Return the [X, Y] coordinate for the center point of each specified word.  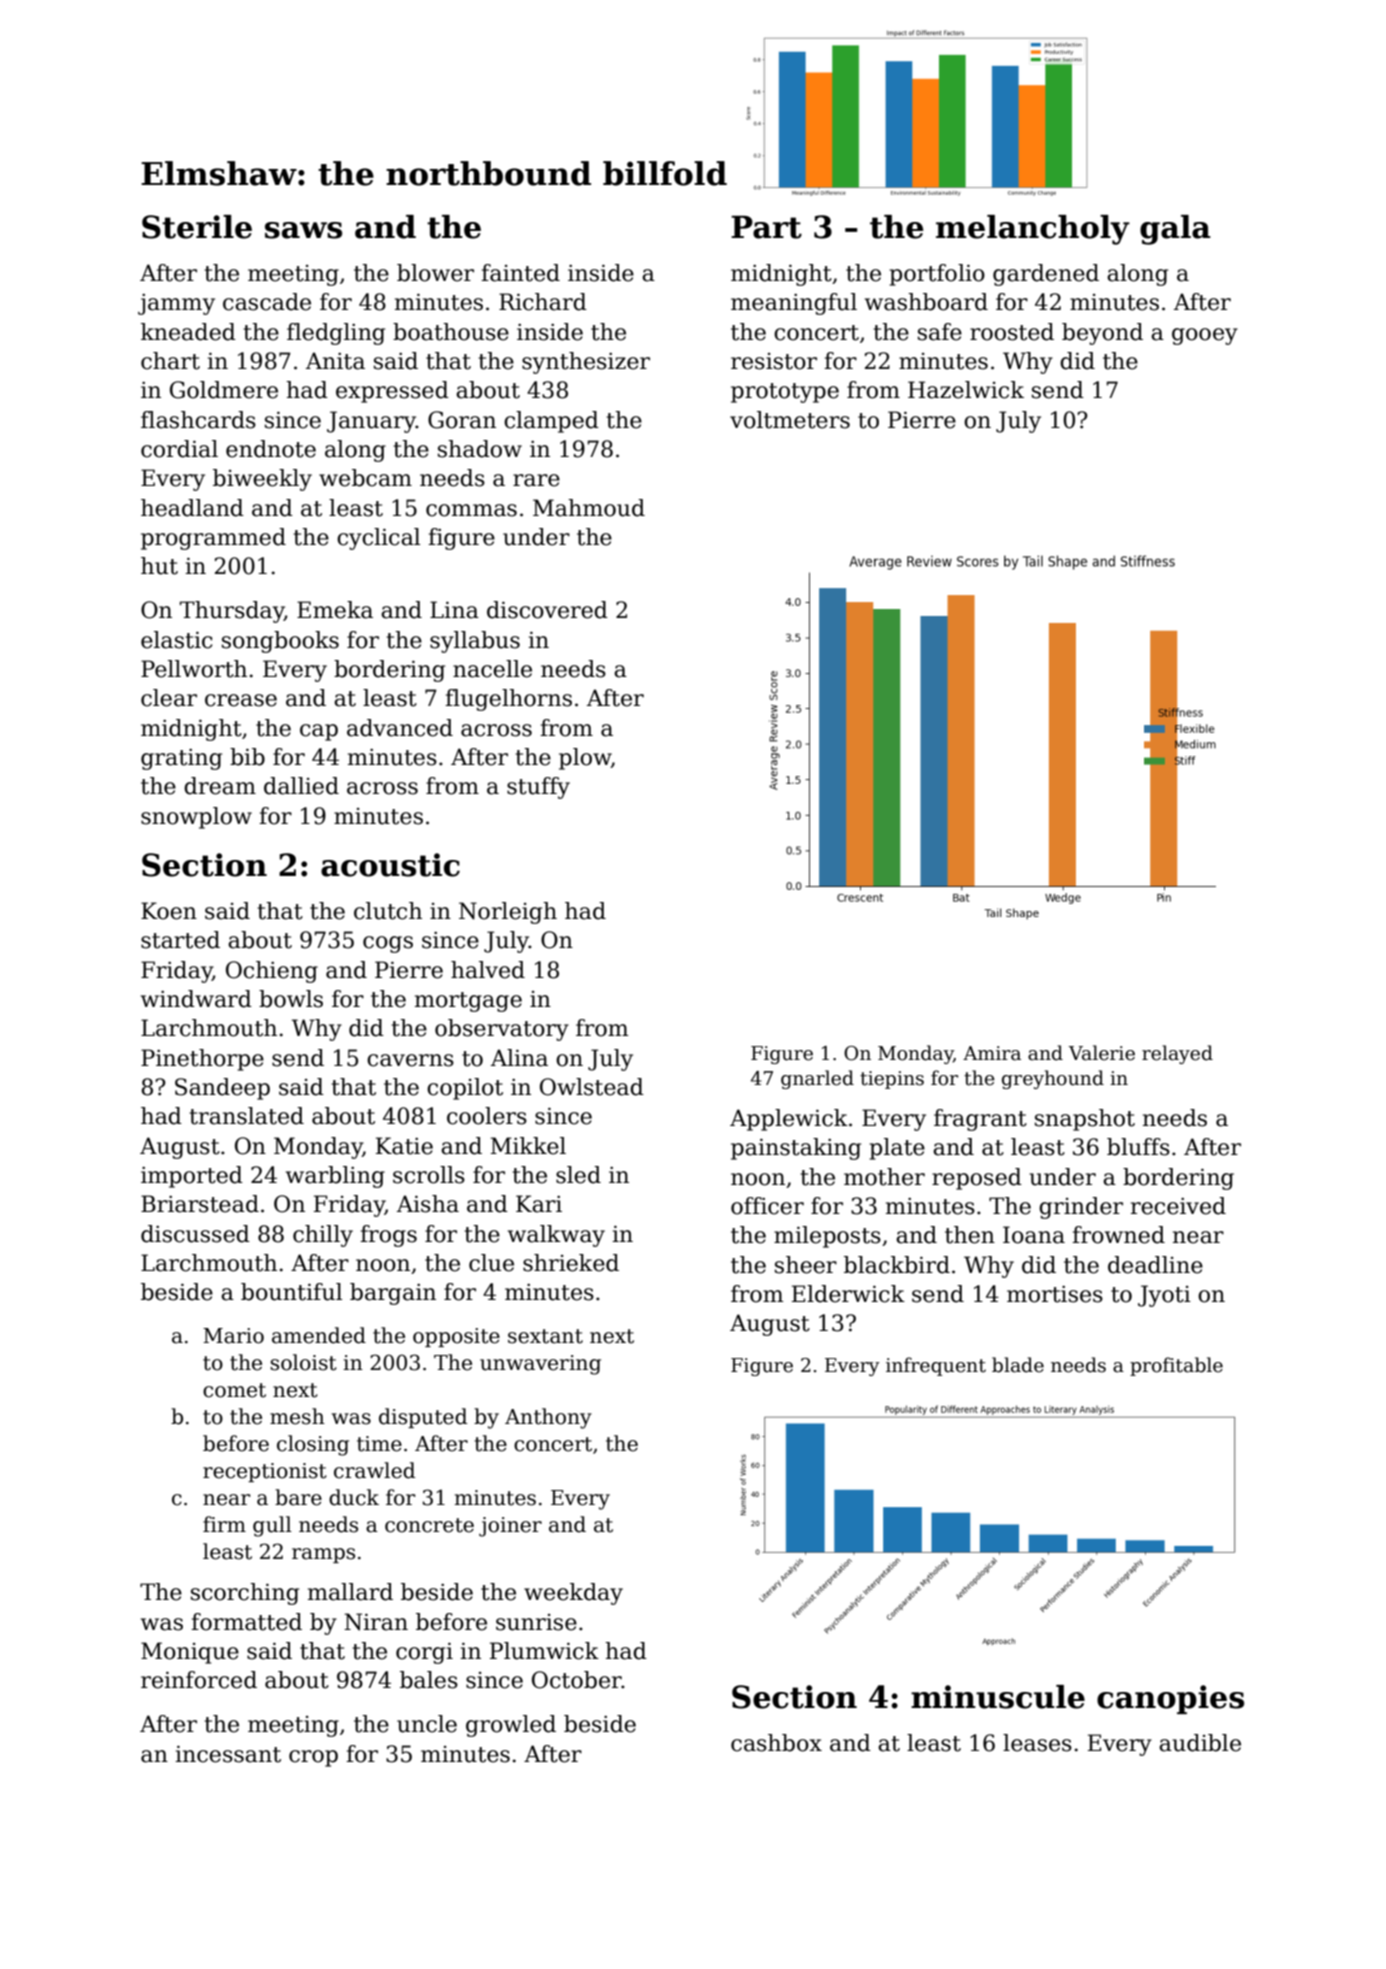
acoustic [390, 865]
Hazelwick [966, 390]
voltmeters [790, 420]
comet [234, 1390]
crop [313, 1758]
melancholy [1033, 230]
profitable [1176, 1366]
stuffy [538, 788]
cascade [267, 302]
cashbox [776, 1743]
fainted [520, 273]
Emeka [335, 610]
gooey [1205, 336]
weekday [573, 1594]
